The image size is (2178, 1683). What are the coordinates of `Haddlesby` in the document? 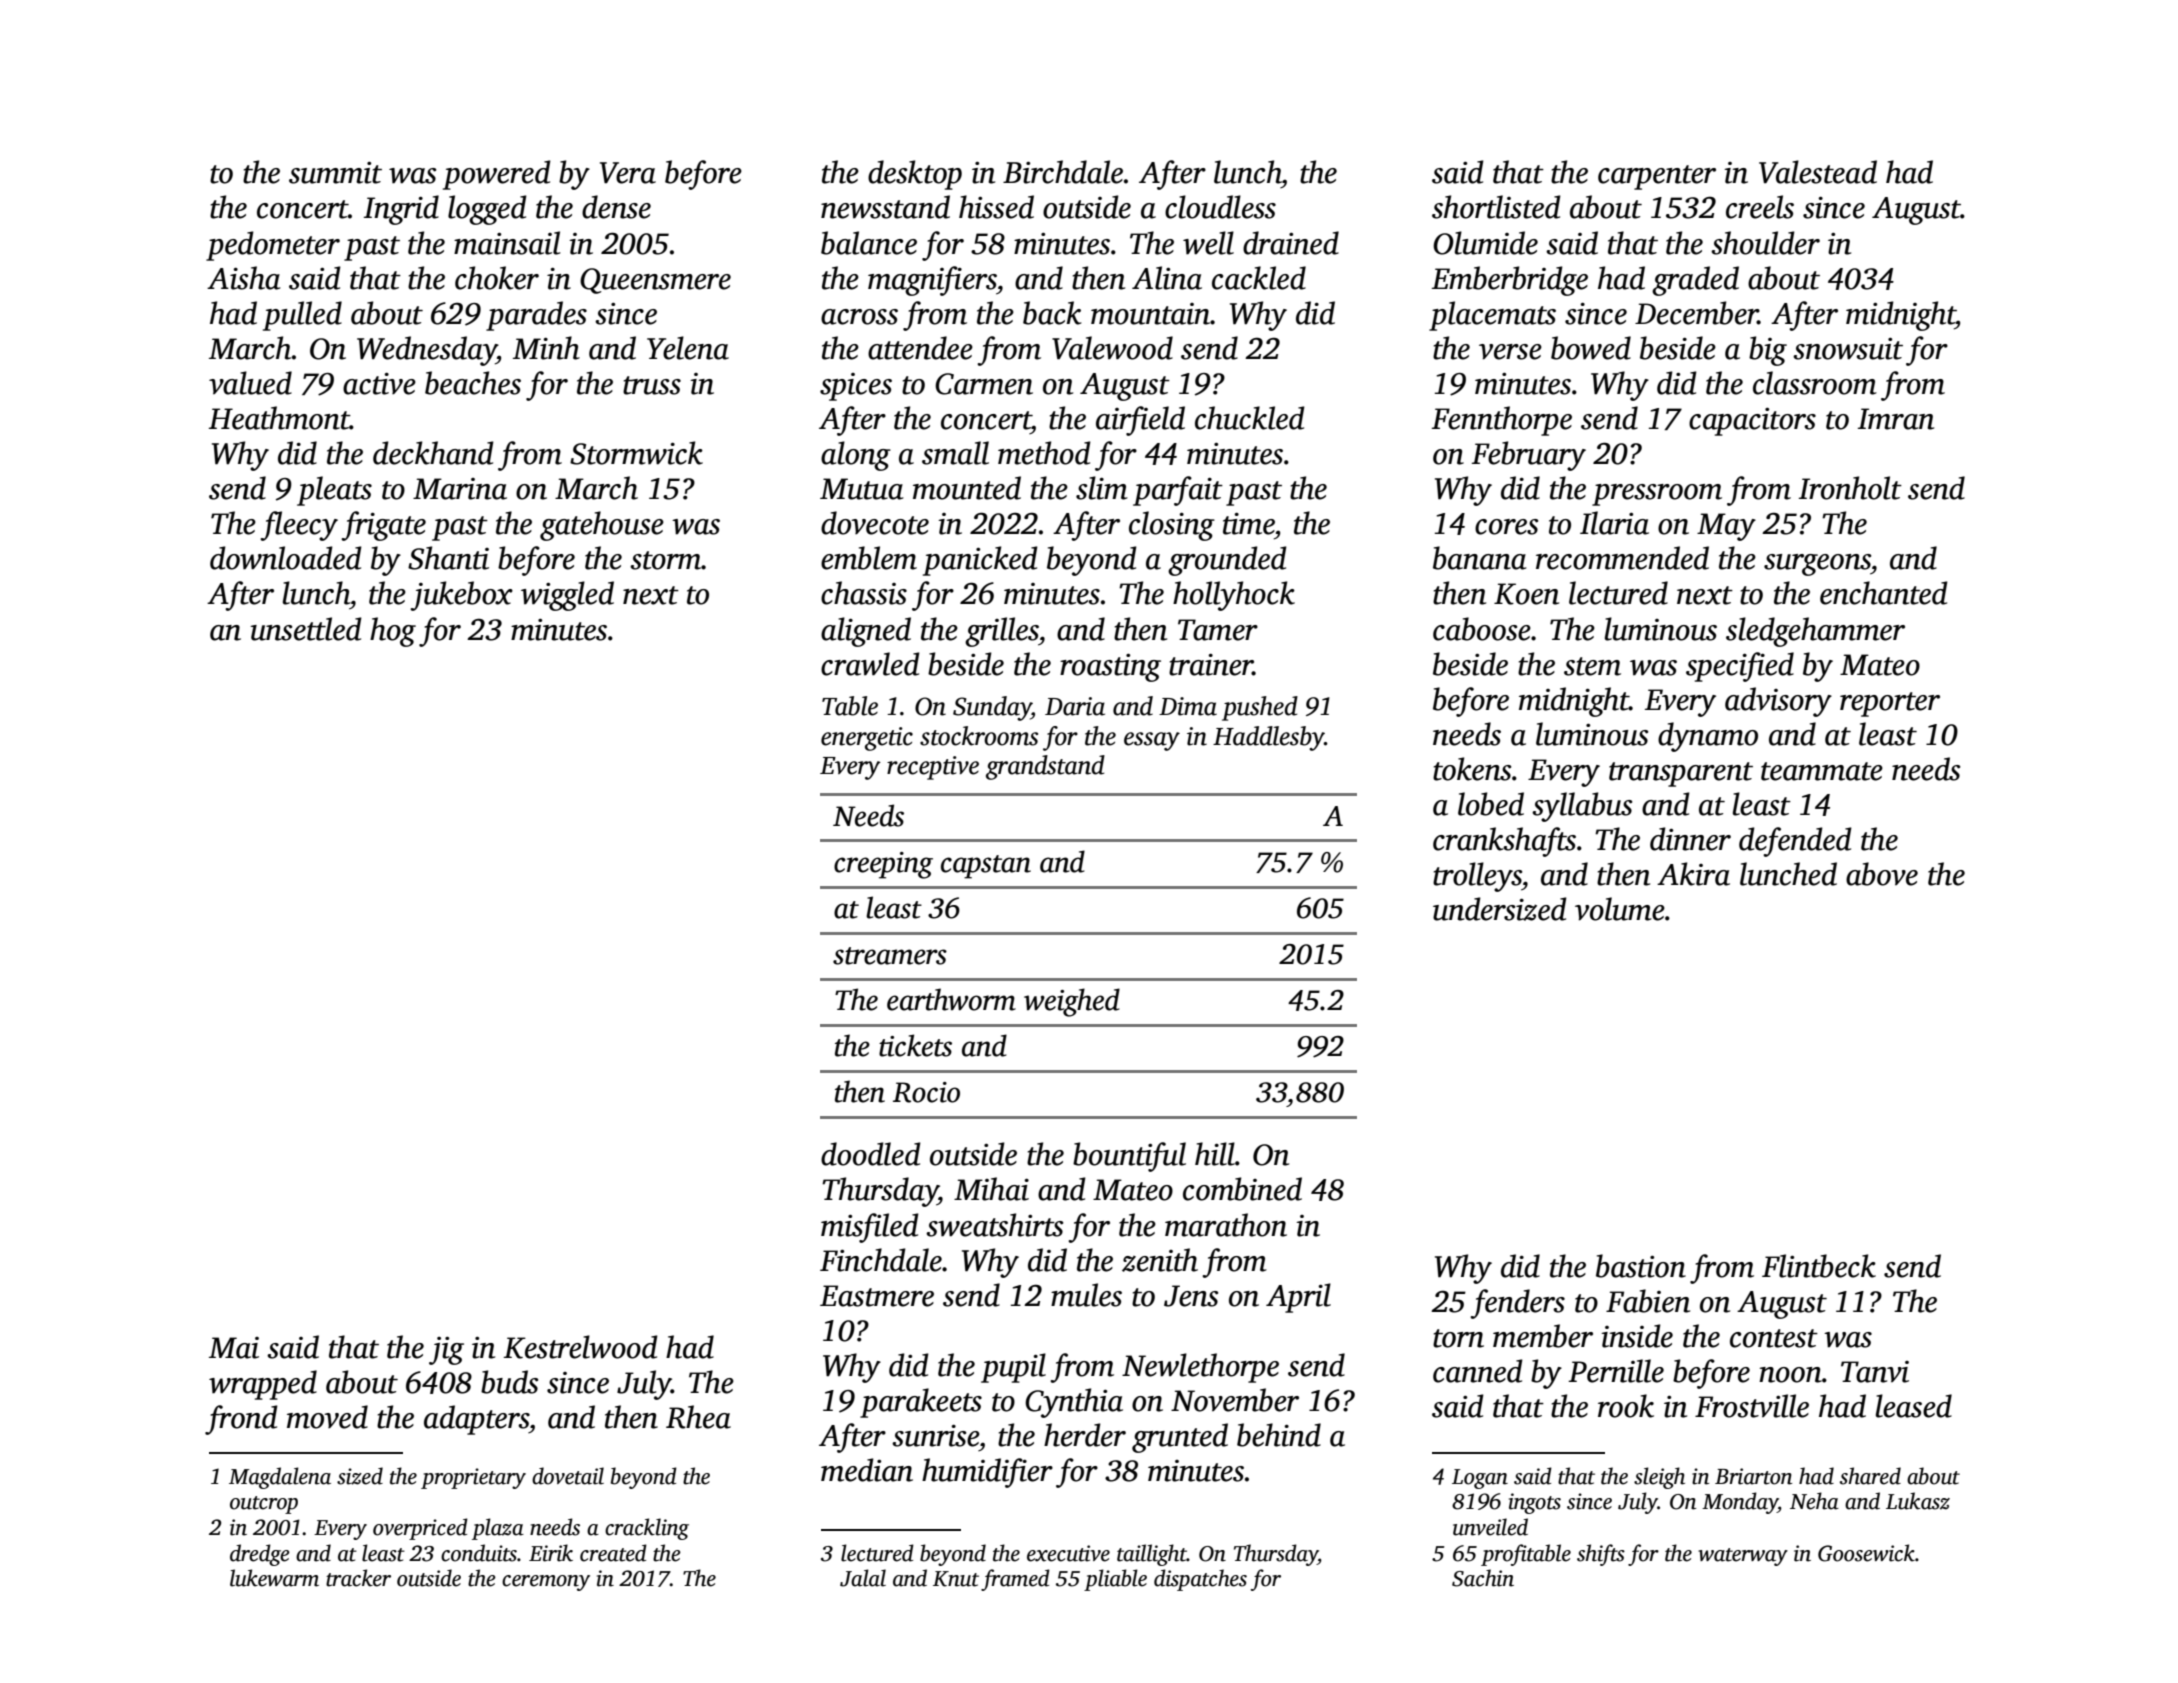 It's located at (1269, 738).
